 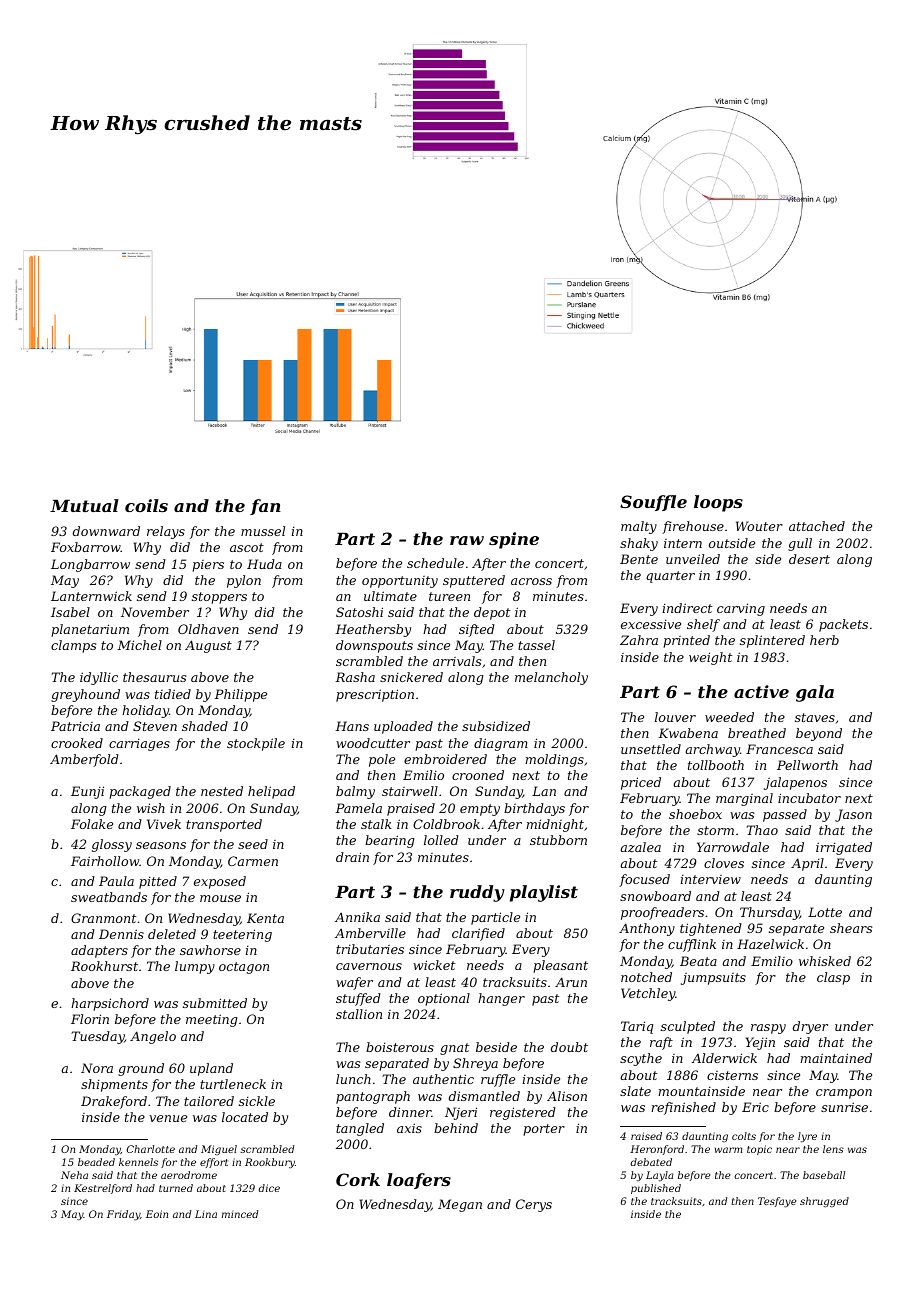 I want to click on sputtered, so click(x=474, y=581).
